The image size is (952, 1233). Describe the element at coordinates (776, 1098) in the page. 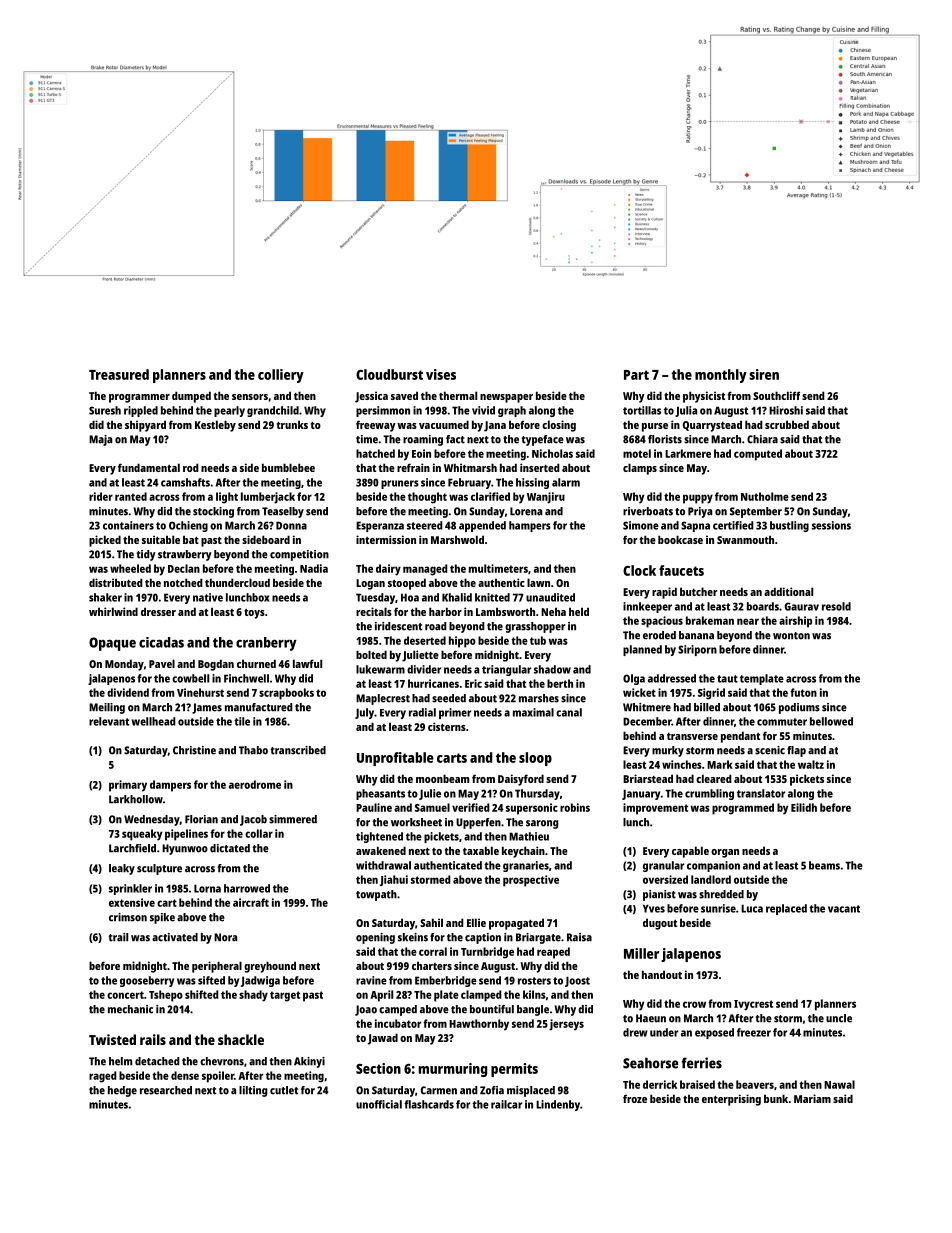

I see `bunk` at that location.
